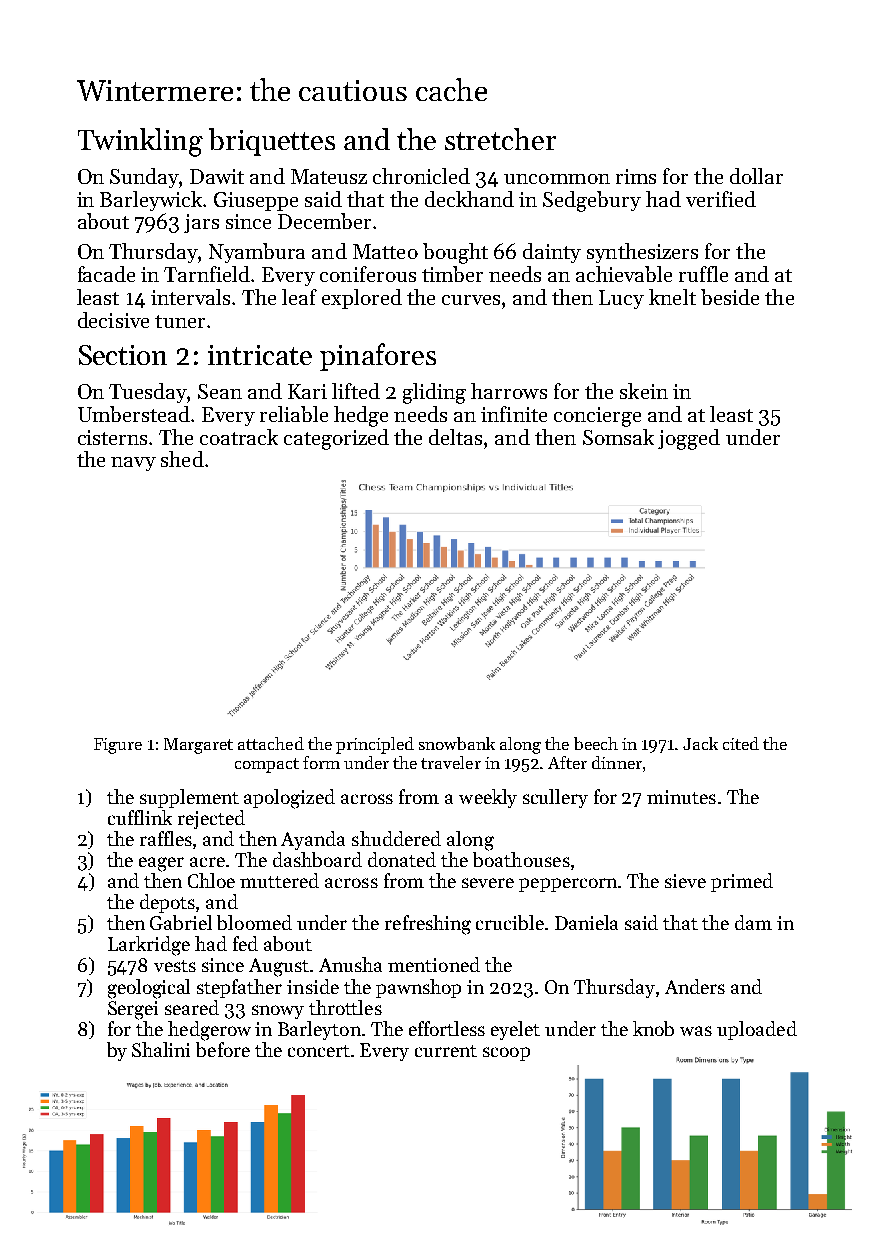 The image size is (881, 1251). I want to click on geological, so click(149, 989).
